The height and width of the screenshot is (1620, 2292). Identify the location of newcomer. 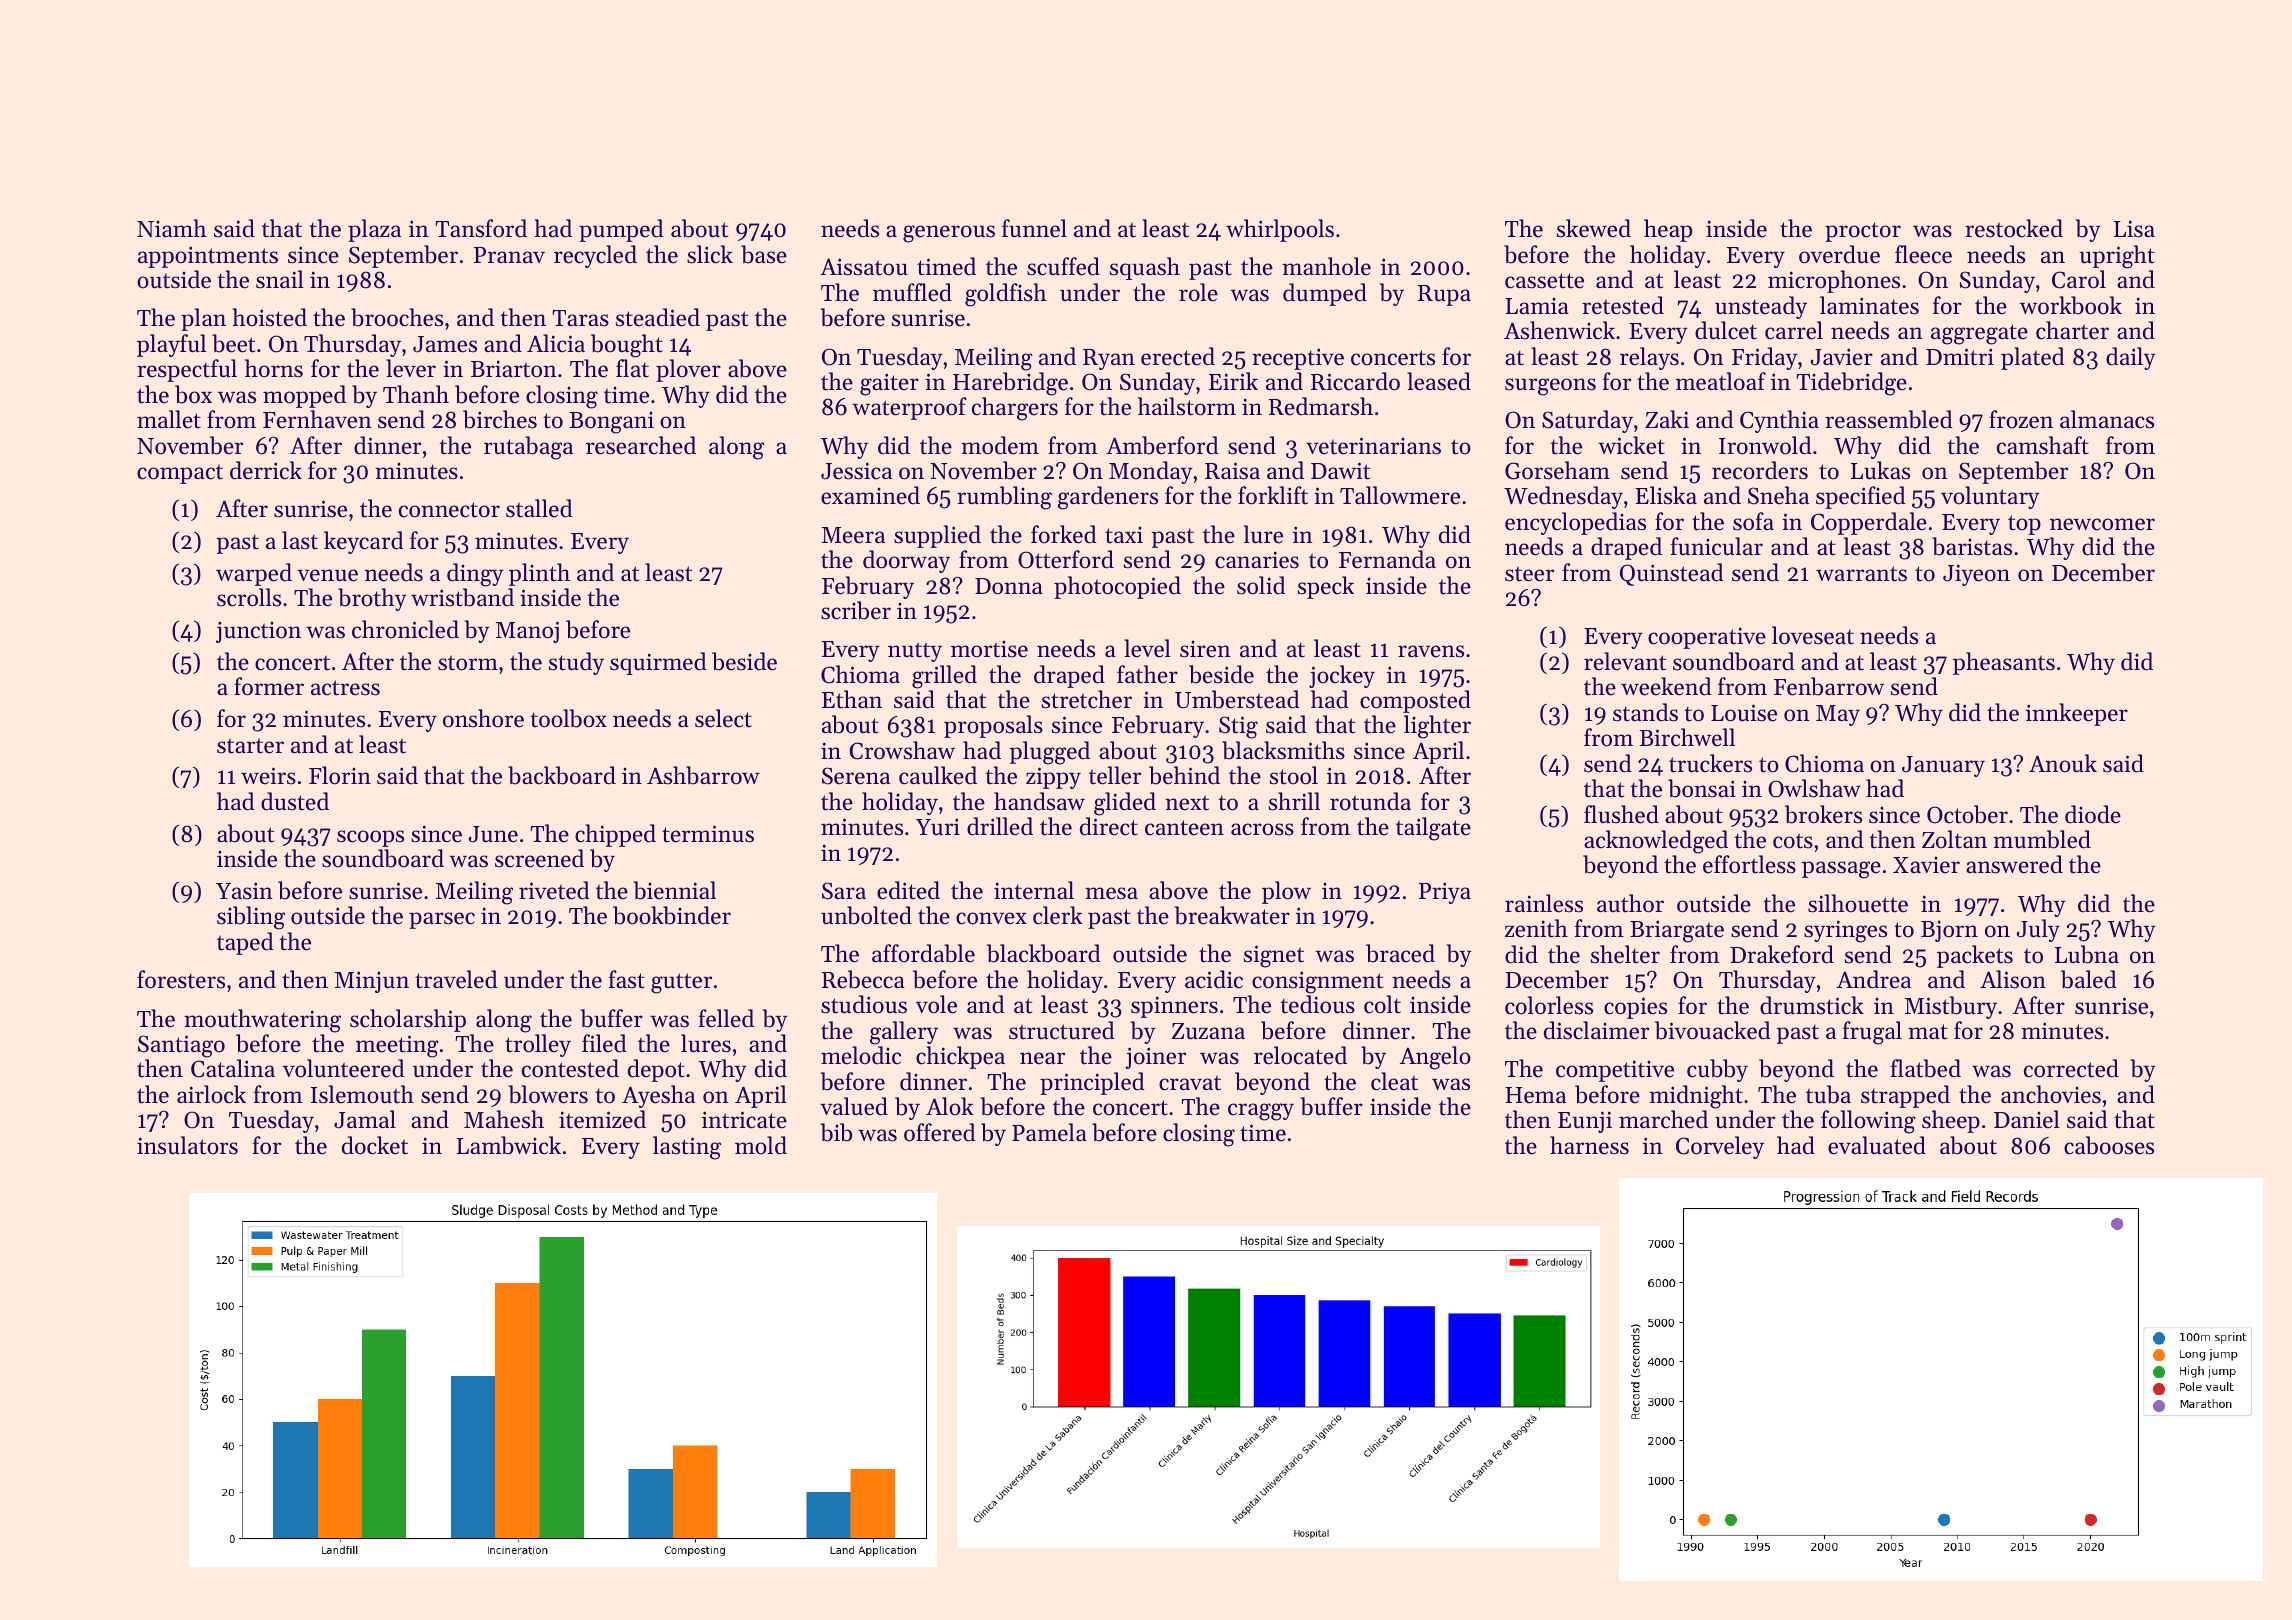
(2102, 524).
